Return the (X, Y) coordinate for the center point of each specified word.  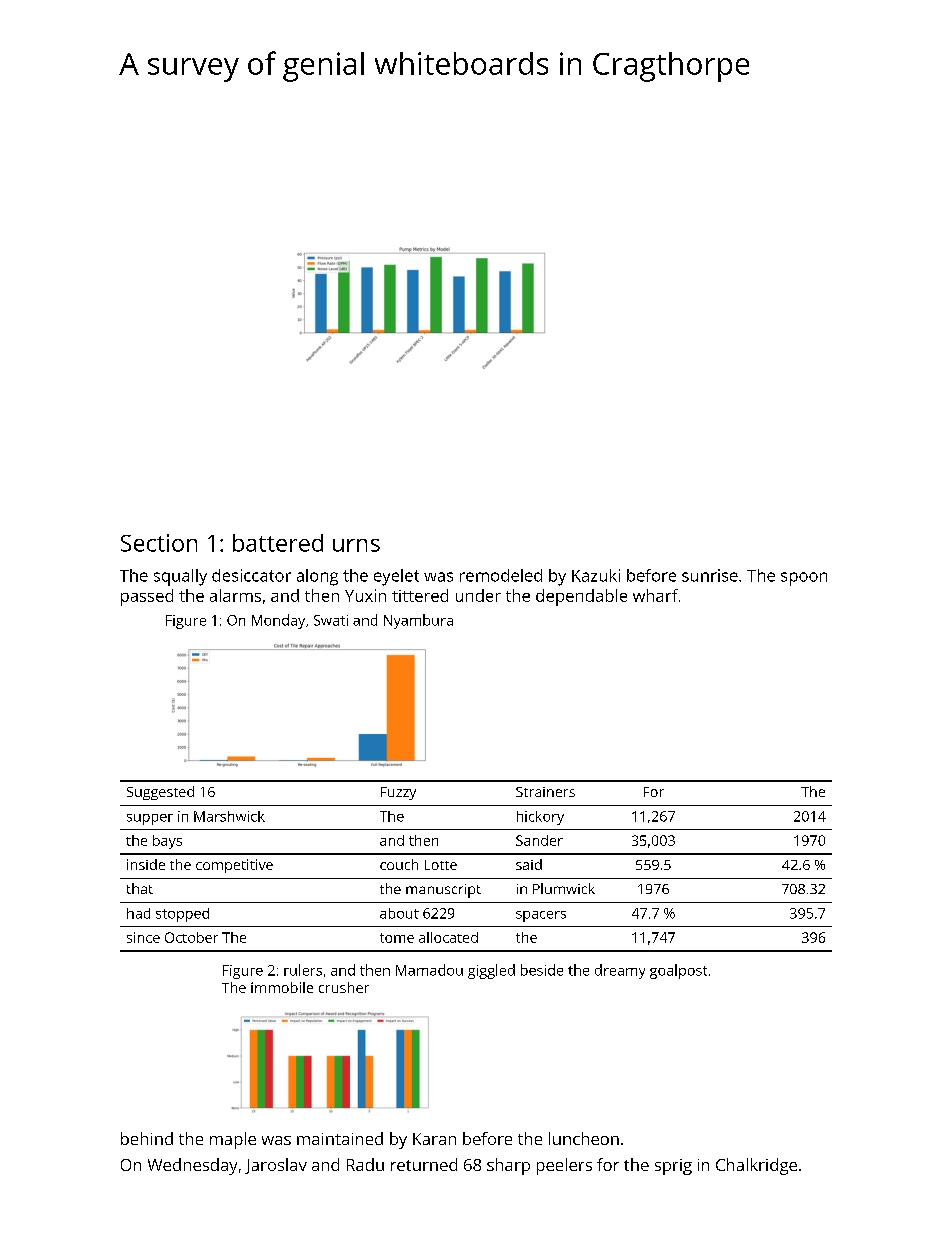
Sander (539, 840)
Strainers (545, 792)
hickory (540, 818)
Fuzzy (398, 793)
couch (399, 864)
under (478, 595)
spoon (804, 579)
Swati (331, 620)
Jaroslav (276, 1166)
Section (159, 543)
